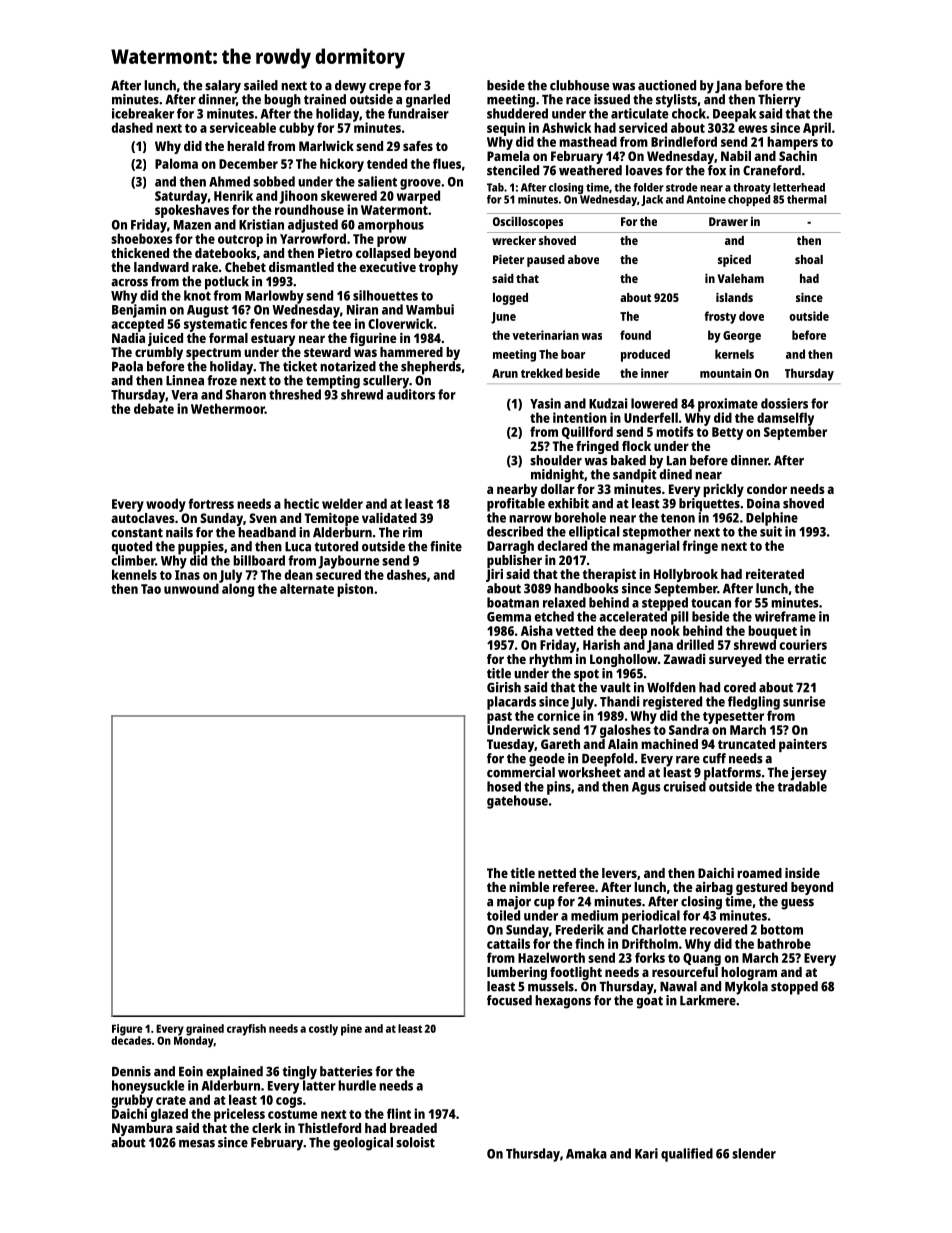 This page has height=1233, width=952. I want to click on icebreaker, so click(143, 113).
